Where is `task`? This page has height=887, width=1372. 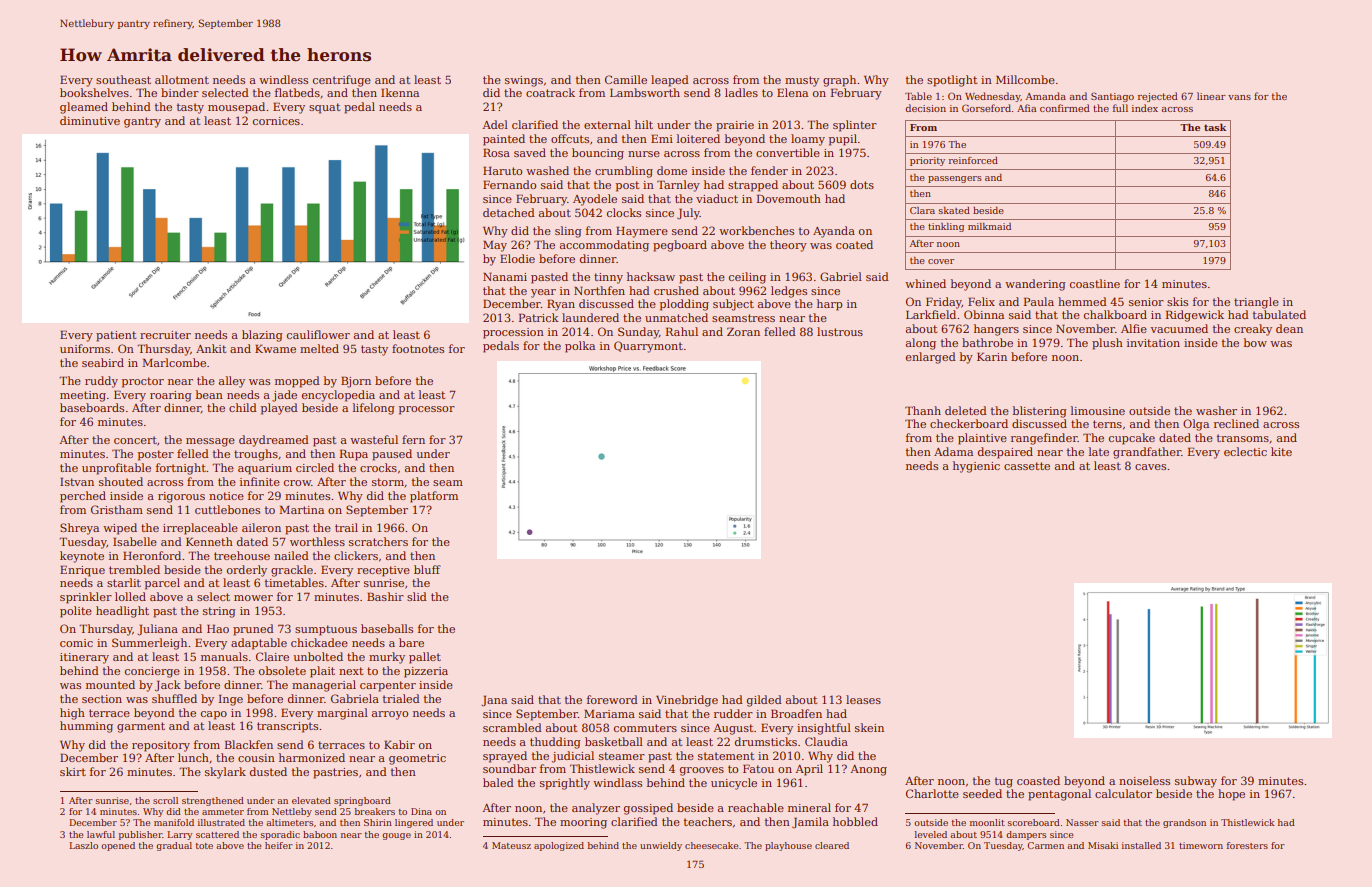
task is located at coordinates (1215, 127).
